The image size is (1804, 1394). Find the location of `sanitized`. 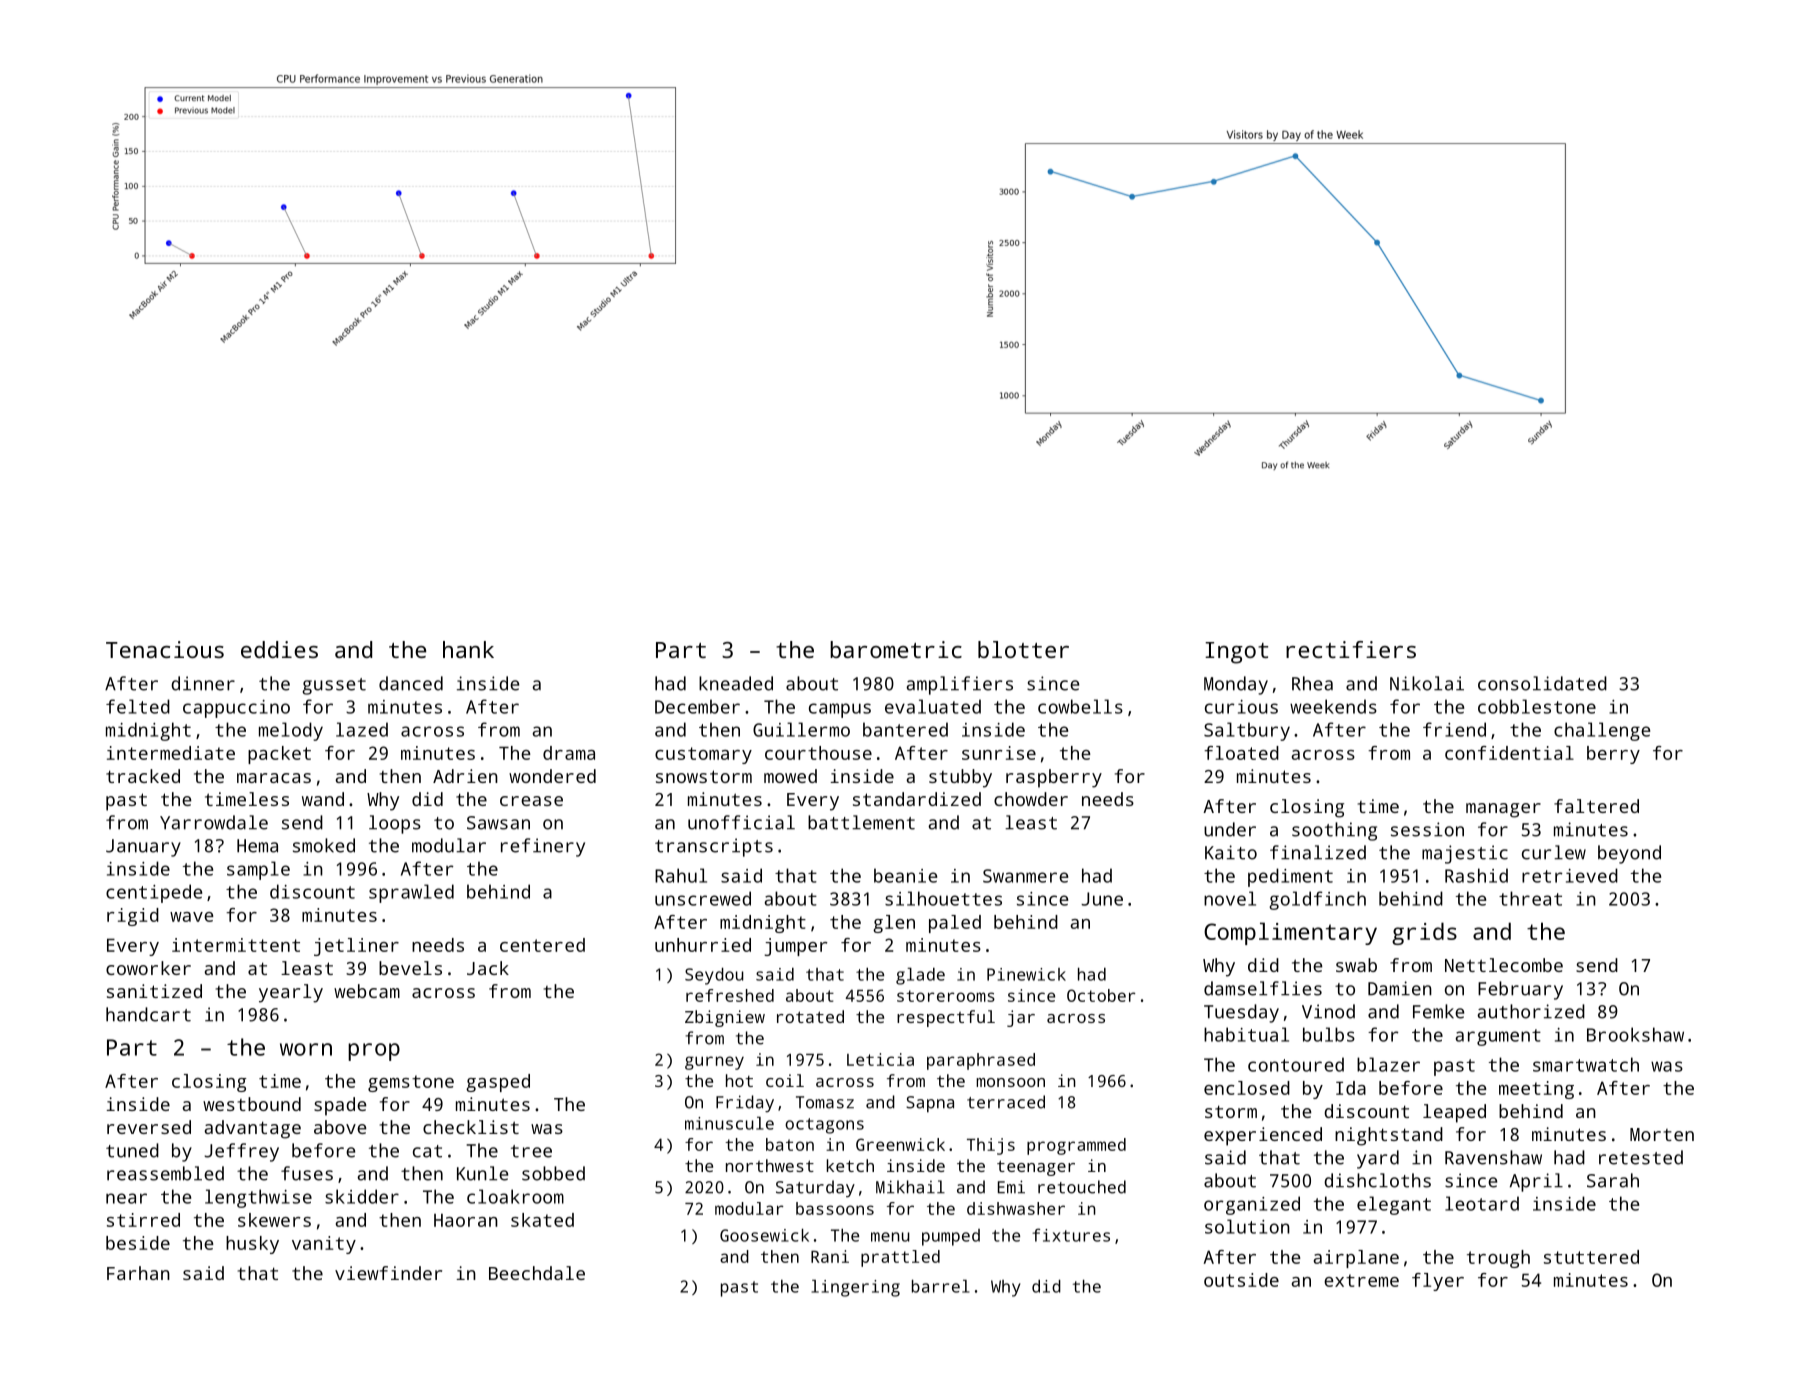

sanitized is located at coordinates (154, 991).
